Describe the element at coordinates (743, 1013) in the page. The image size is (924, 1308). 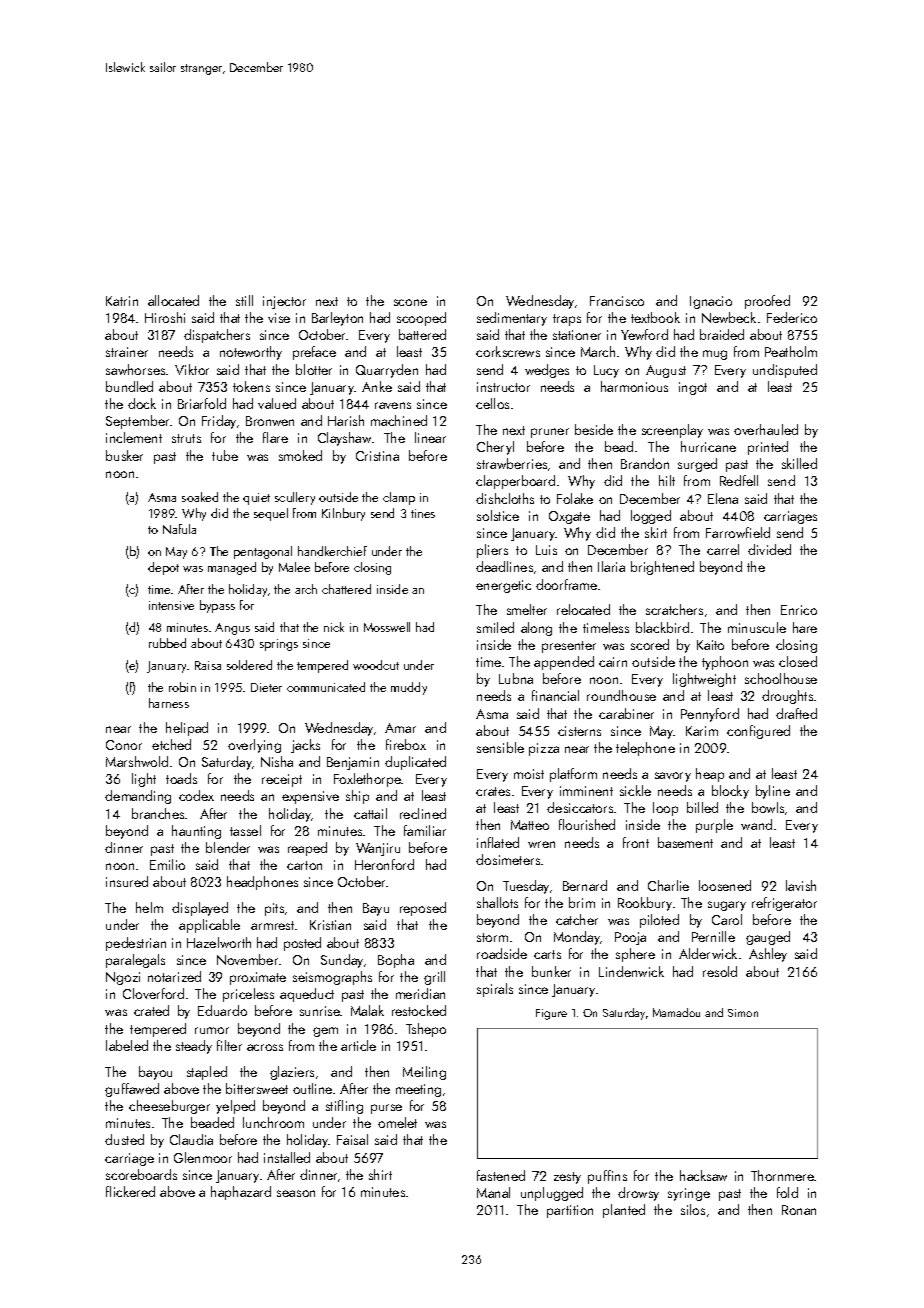
I see `Simon` at that location.
